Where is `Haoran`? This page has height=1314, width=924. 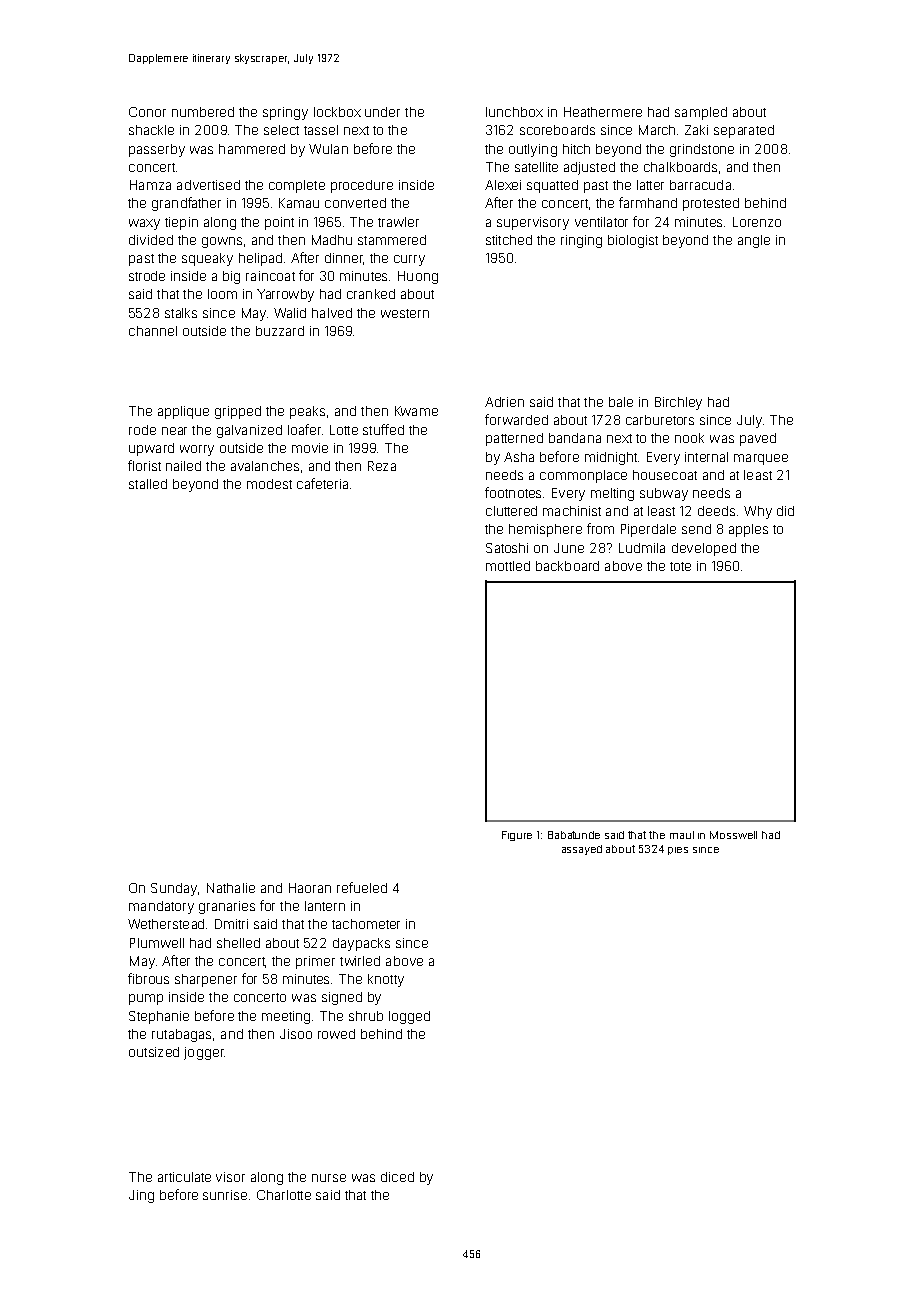
Haoran is located at coordinates (310, 888).
